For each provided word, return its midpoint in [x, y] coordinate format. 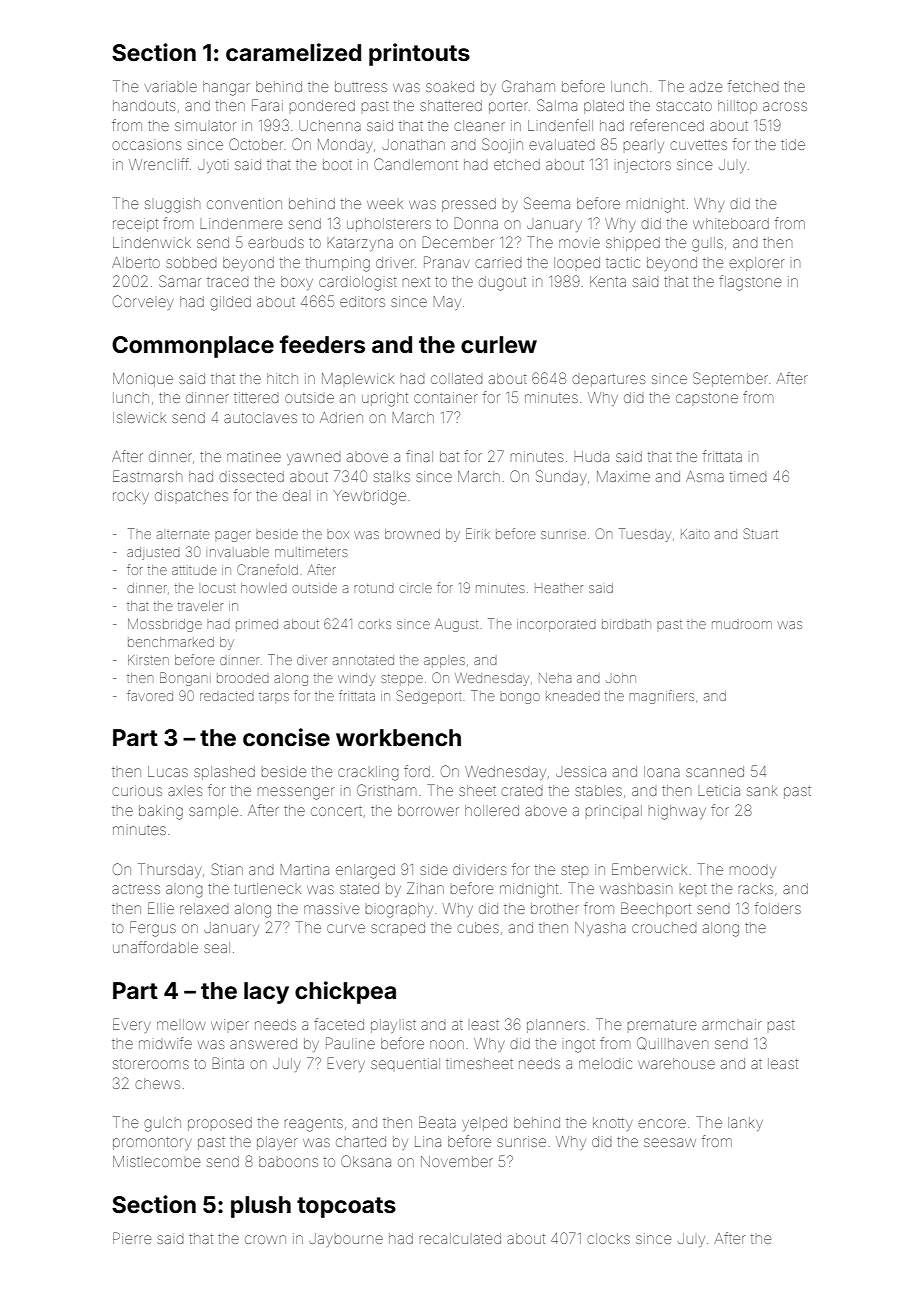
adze [706, 86]
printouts [419, 54]
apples [444, 662]
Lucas [168, 771]
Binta [228, 1063]
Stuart [760, 533]
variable [171, 86]
